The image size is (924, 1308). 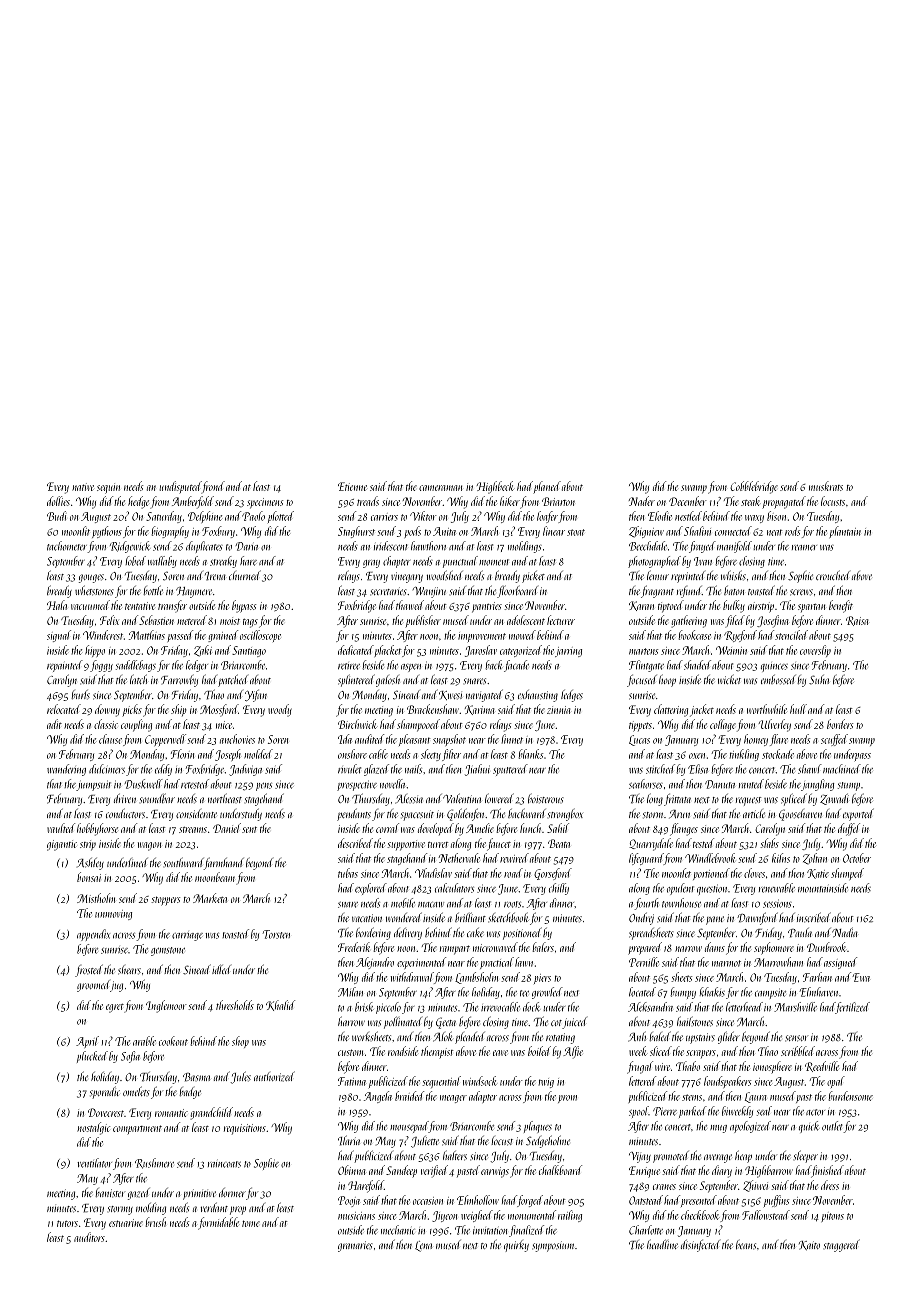 I want to click on onshore, so click(x=352, y=754).
